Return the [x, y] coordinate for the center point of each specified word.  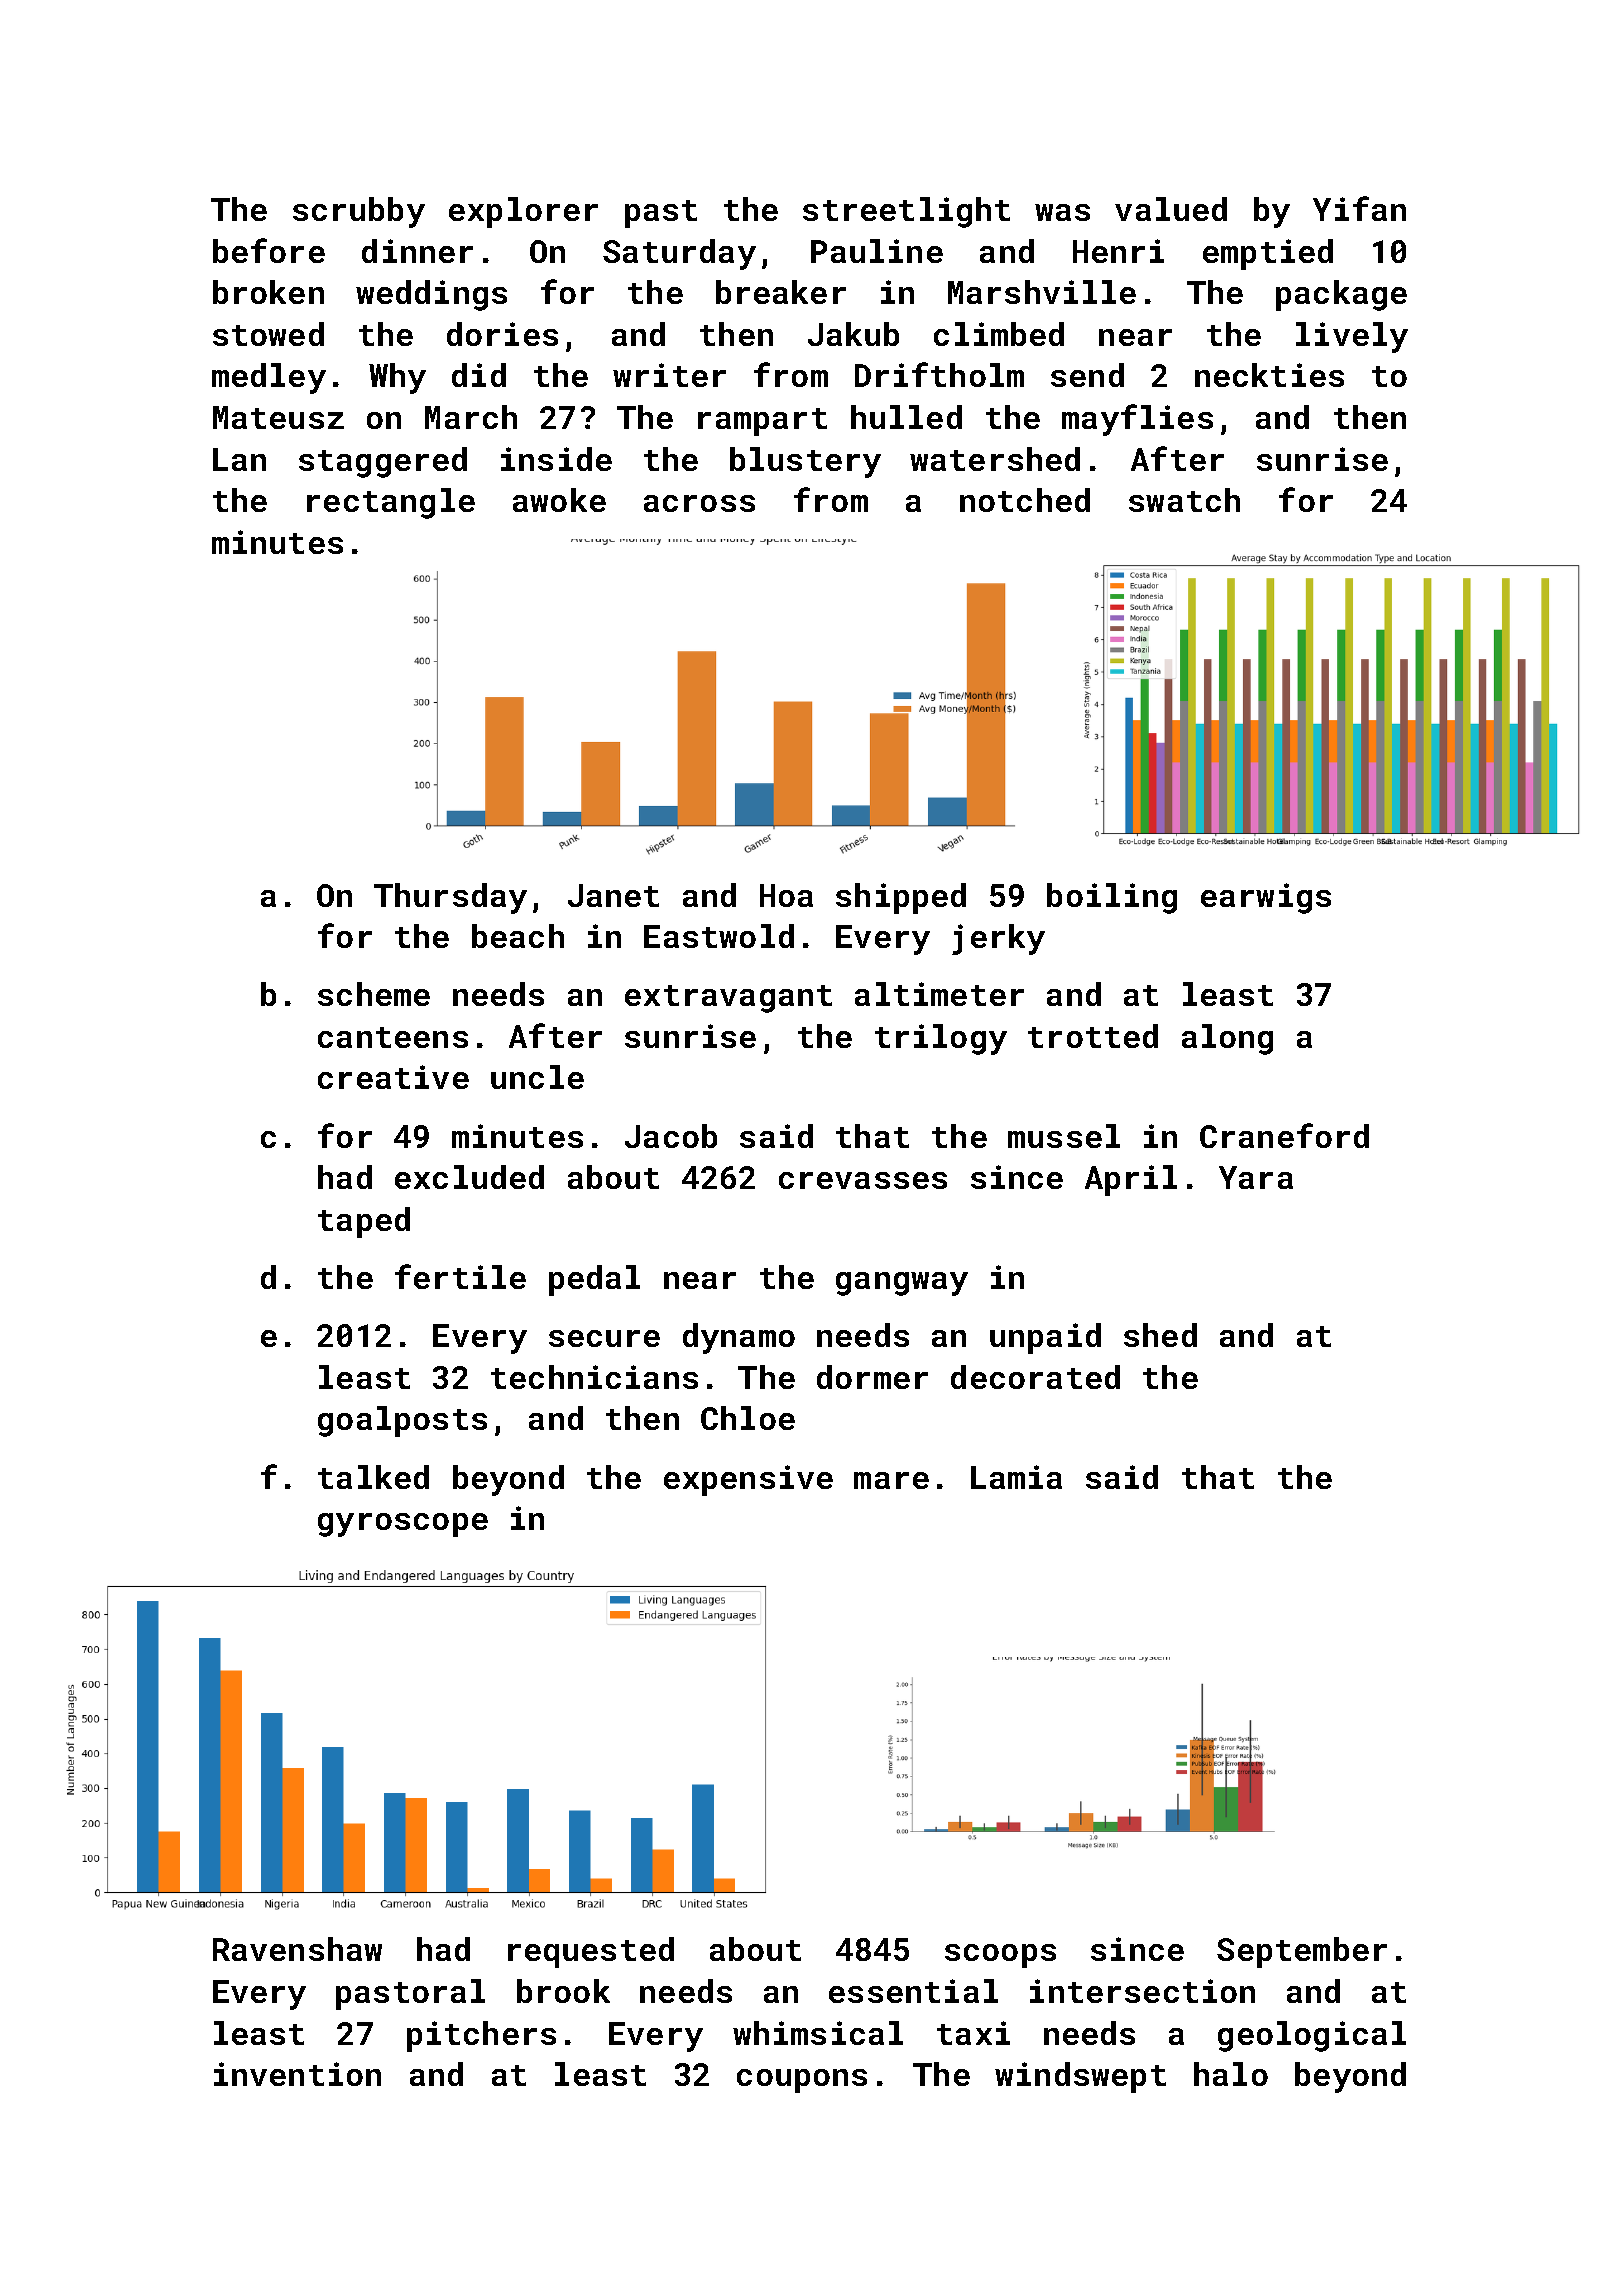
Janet [613, 895]
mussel [1064, 1136]
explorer [523, 212]
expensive [748, 1480]
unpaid [1045, 1338]
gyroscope [403, 1525]
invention [297, 2074]
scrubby [359, 212]
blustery [805, 462]
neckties [1269, 375]
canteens [393, 1037]
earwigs [1266, 898]
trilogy [941, 1039]
